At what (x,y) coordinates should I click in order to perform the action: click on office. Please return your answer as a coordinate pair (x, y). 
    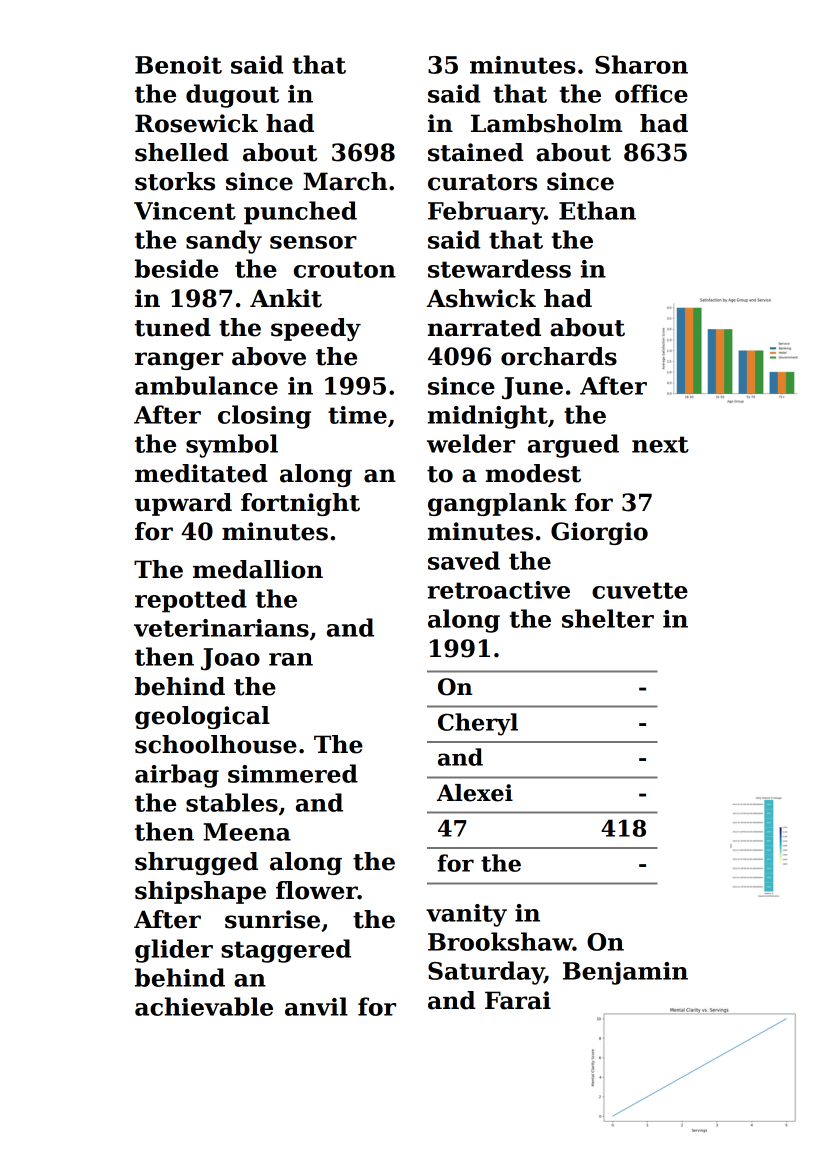
    Looking at the image, I should click on (651, 93).
